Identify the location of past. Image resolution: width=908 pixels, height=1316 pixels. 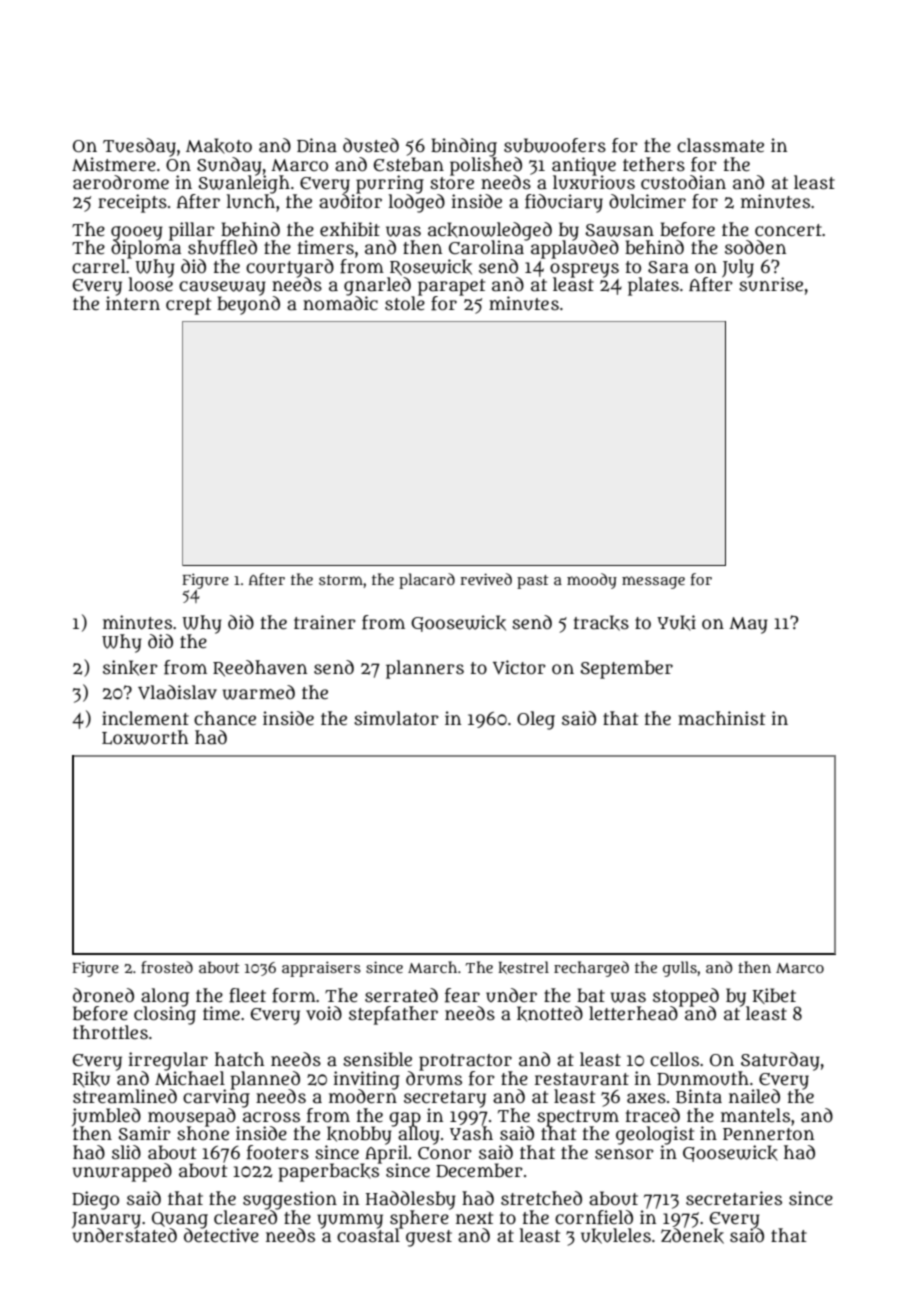
(533, 582).
